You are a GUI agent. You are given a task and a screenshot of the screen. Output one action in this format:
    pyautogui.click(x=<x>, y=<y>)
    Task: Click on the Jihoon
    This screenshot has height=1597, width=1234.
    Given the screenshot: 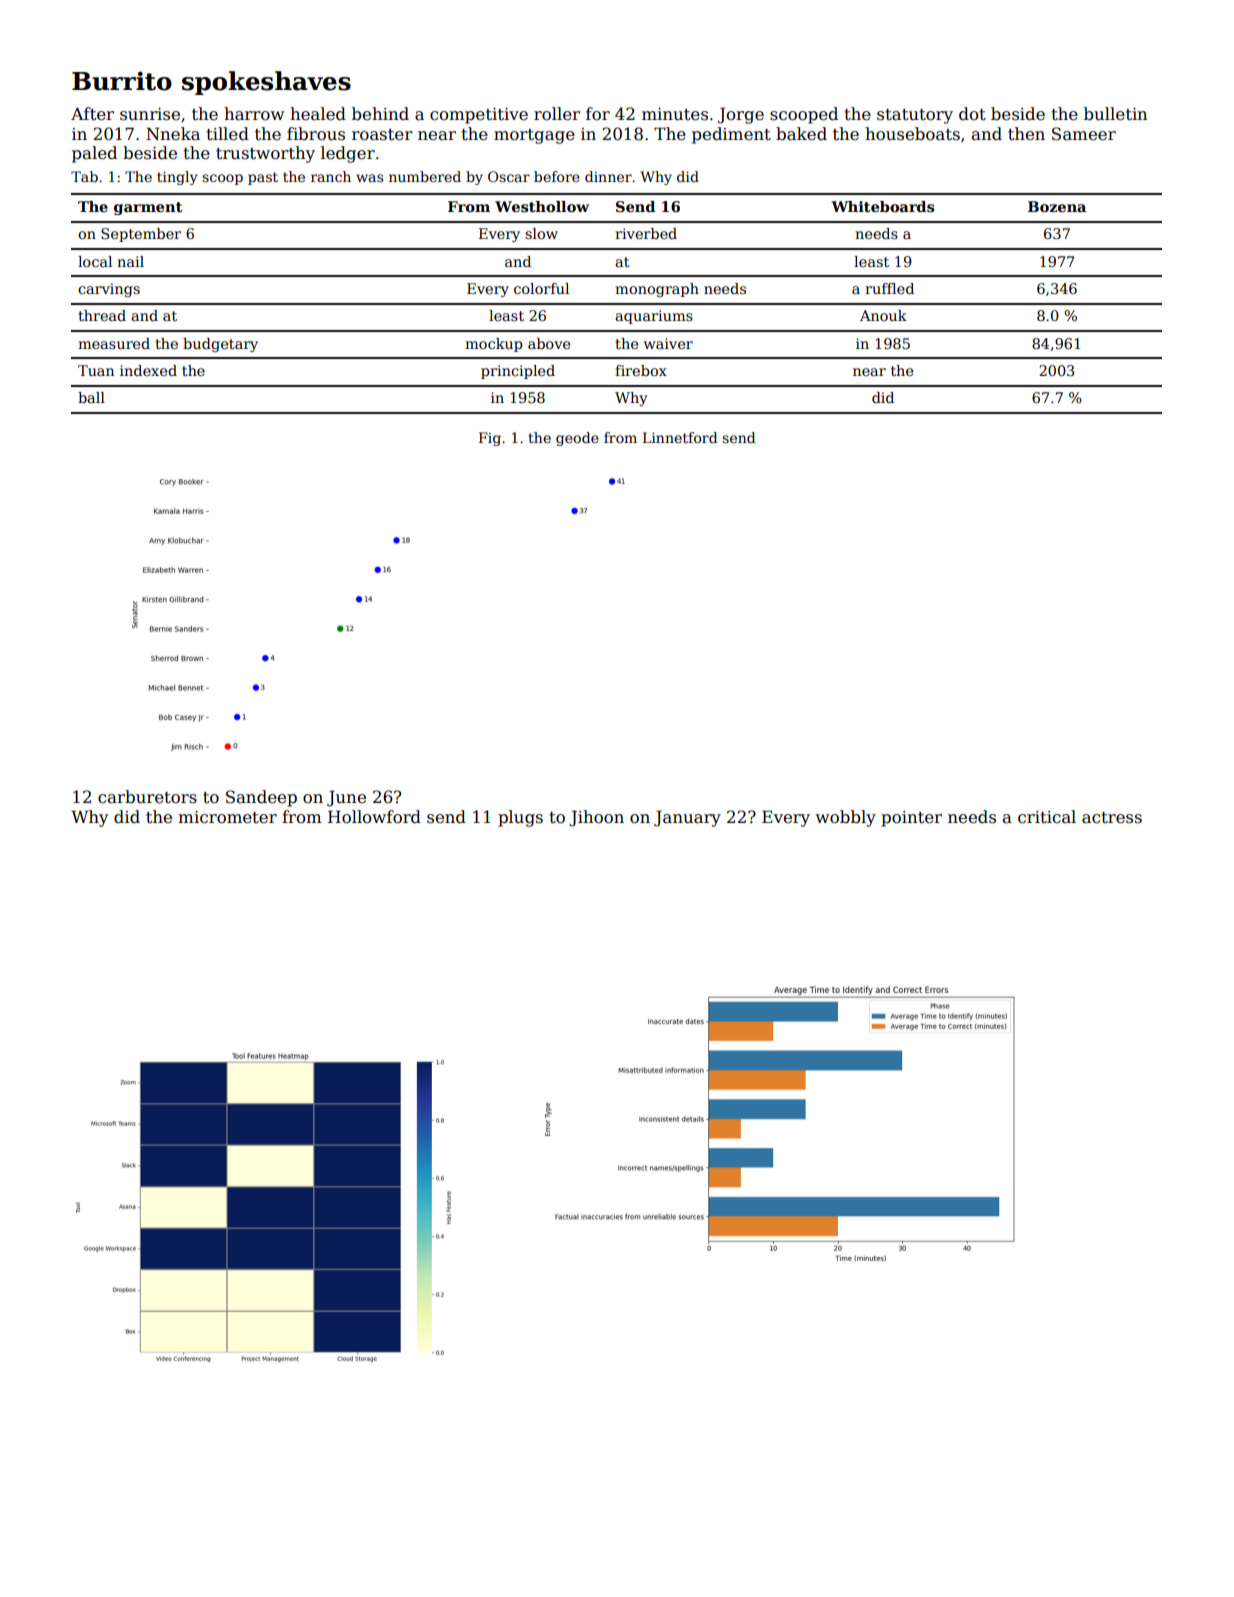 What is the action you would take?
    pyautogui.click(x=596, y=818)
